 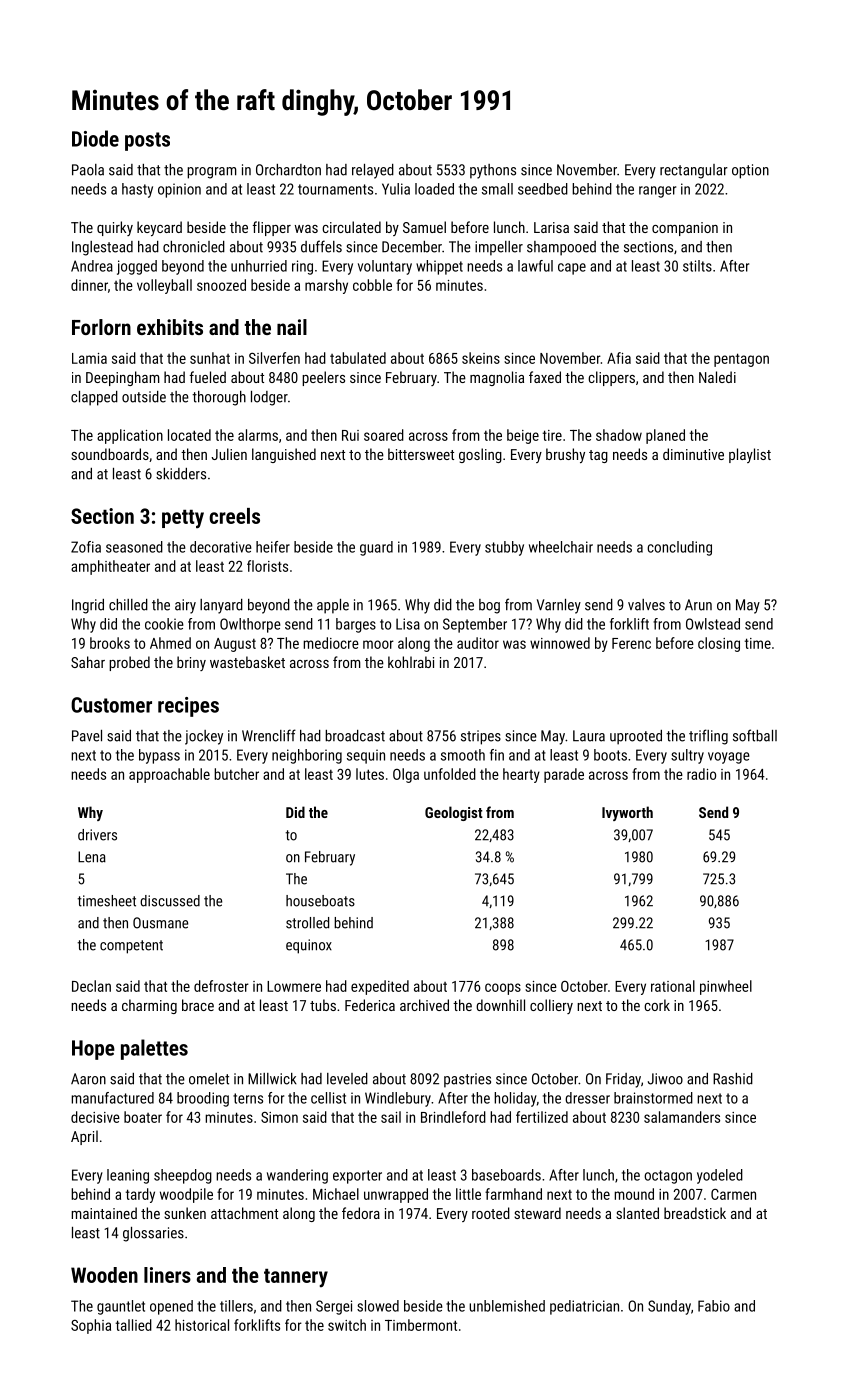 What do you see at coordinates (481, 737) in the screenshot?
I see `stripes` at bounding box center [481, 737].
